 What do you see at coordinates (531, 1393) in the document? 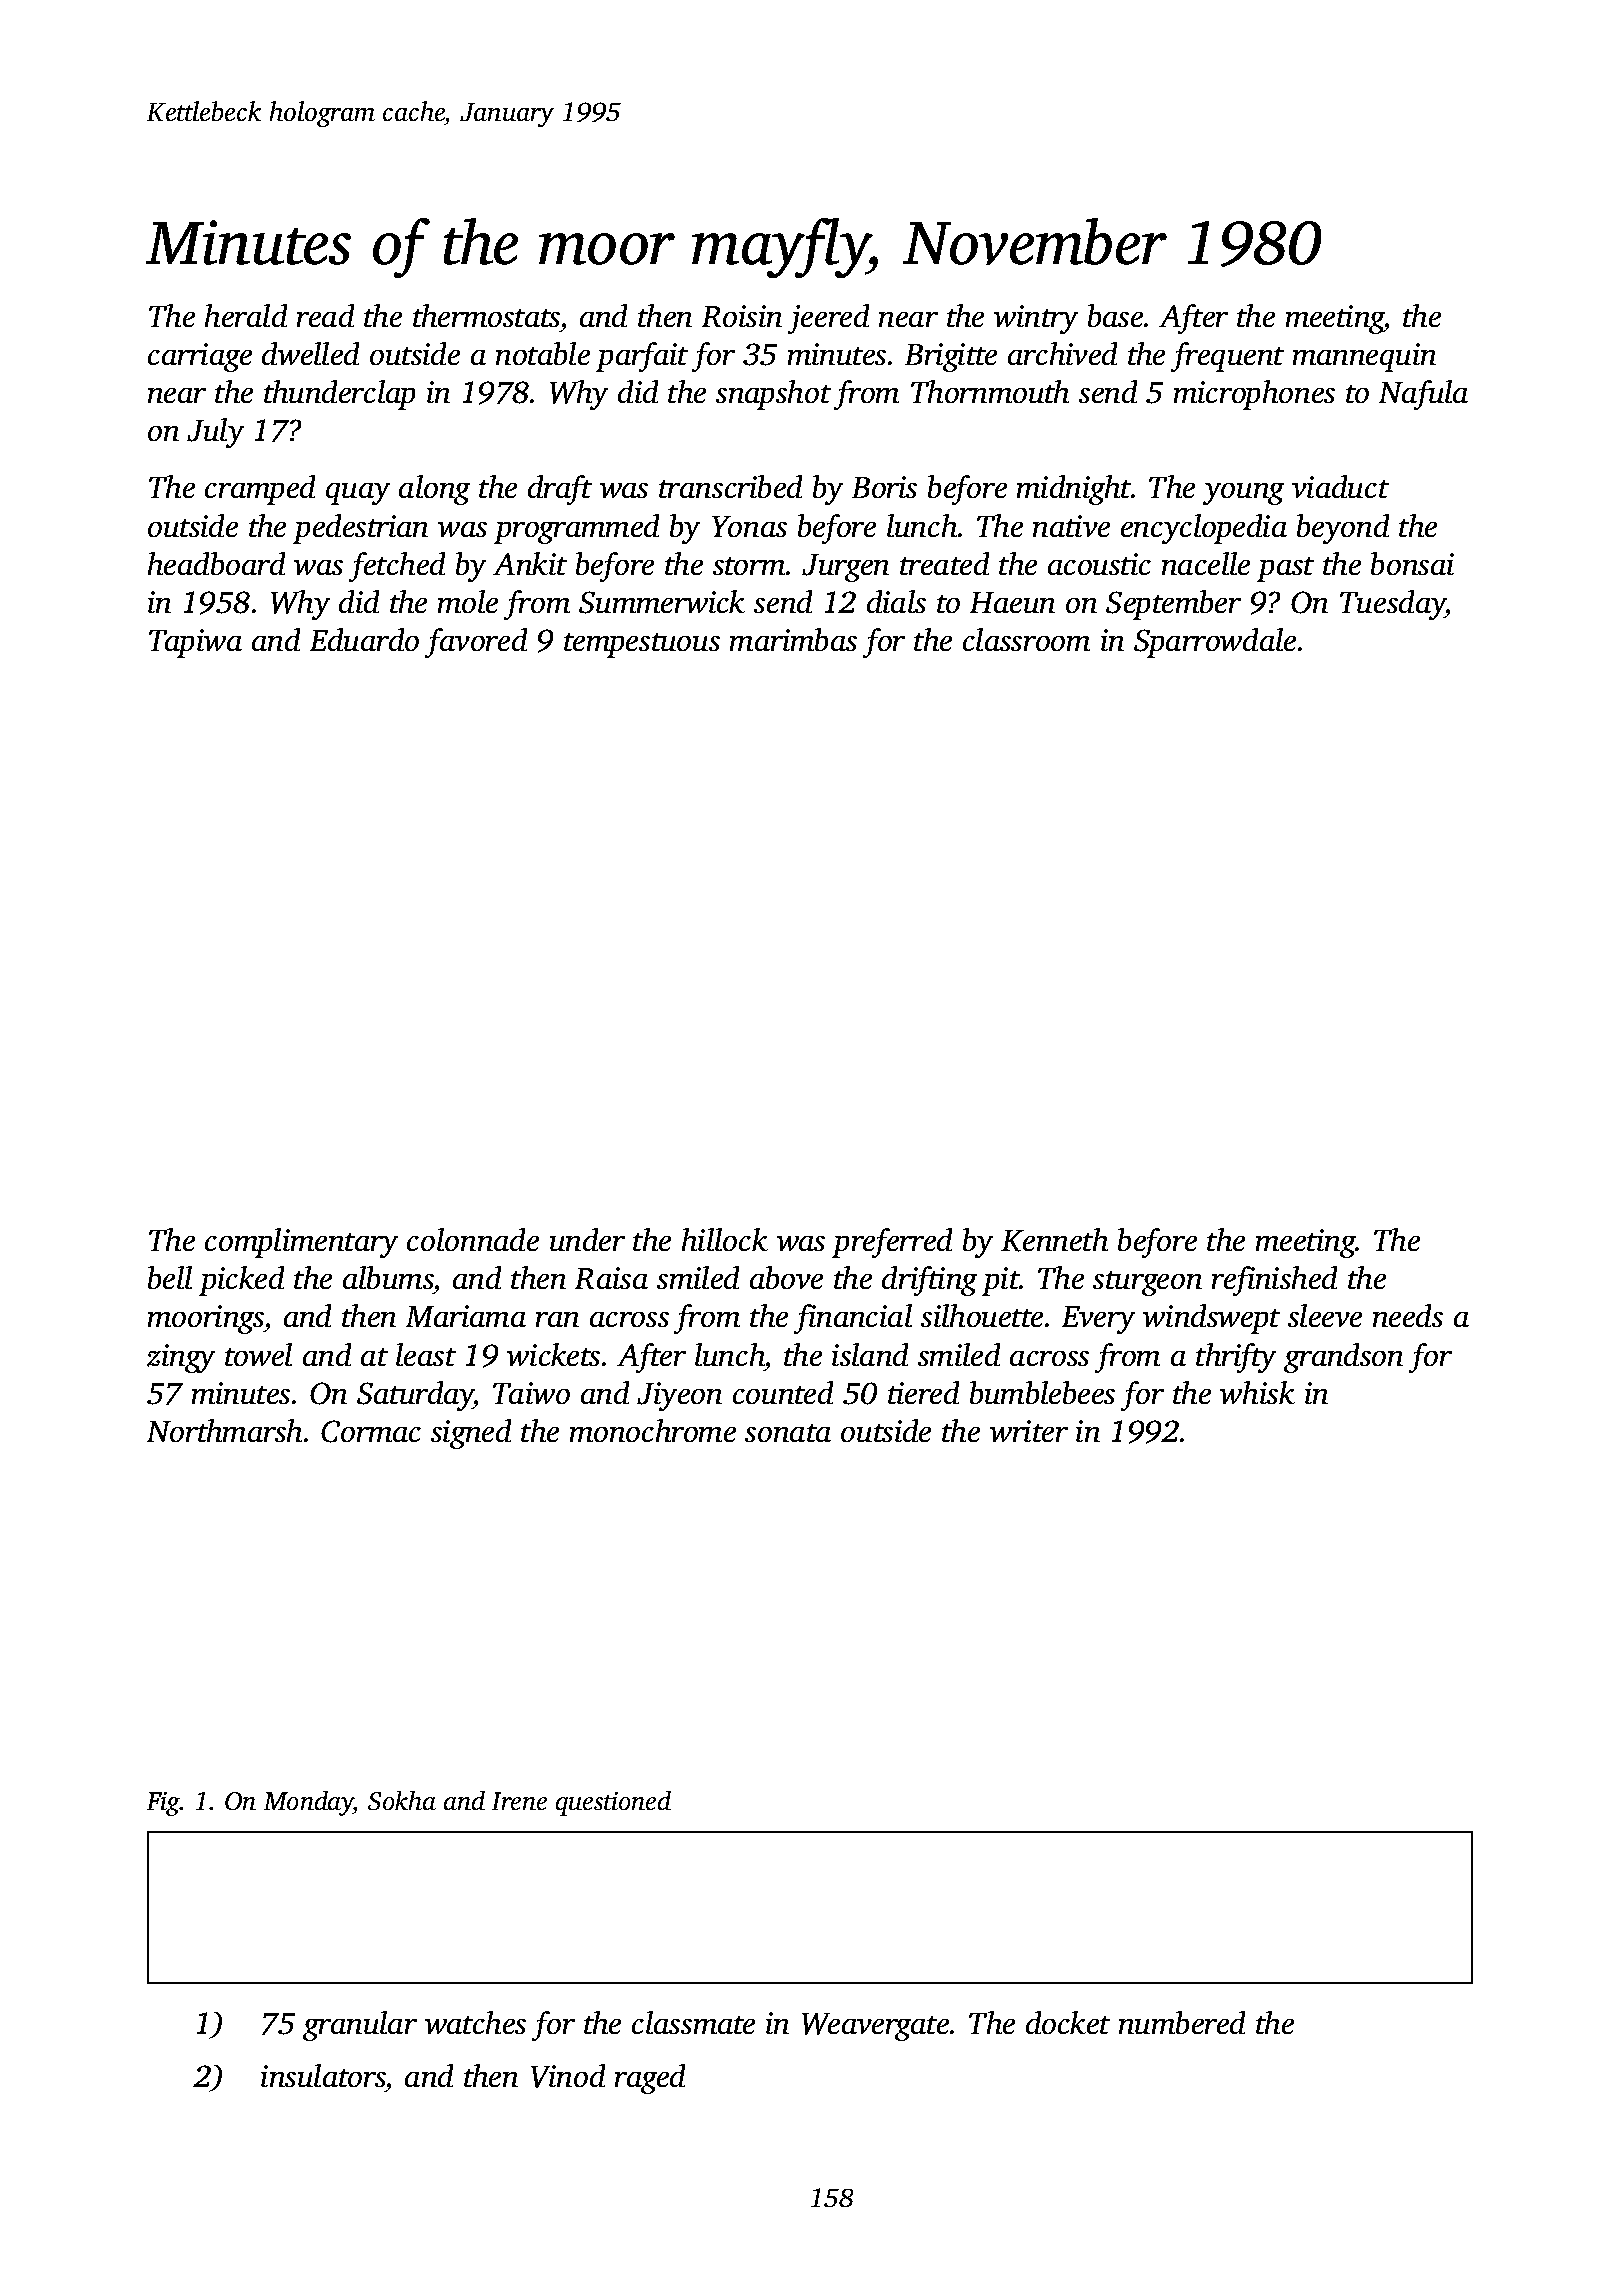
I see `Taiwo` at bounding box center [531, 1393].
